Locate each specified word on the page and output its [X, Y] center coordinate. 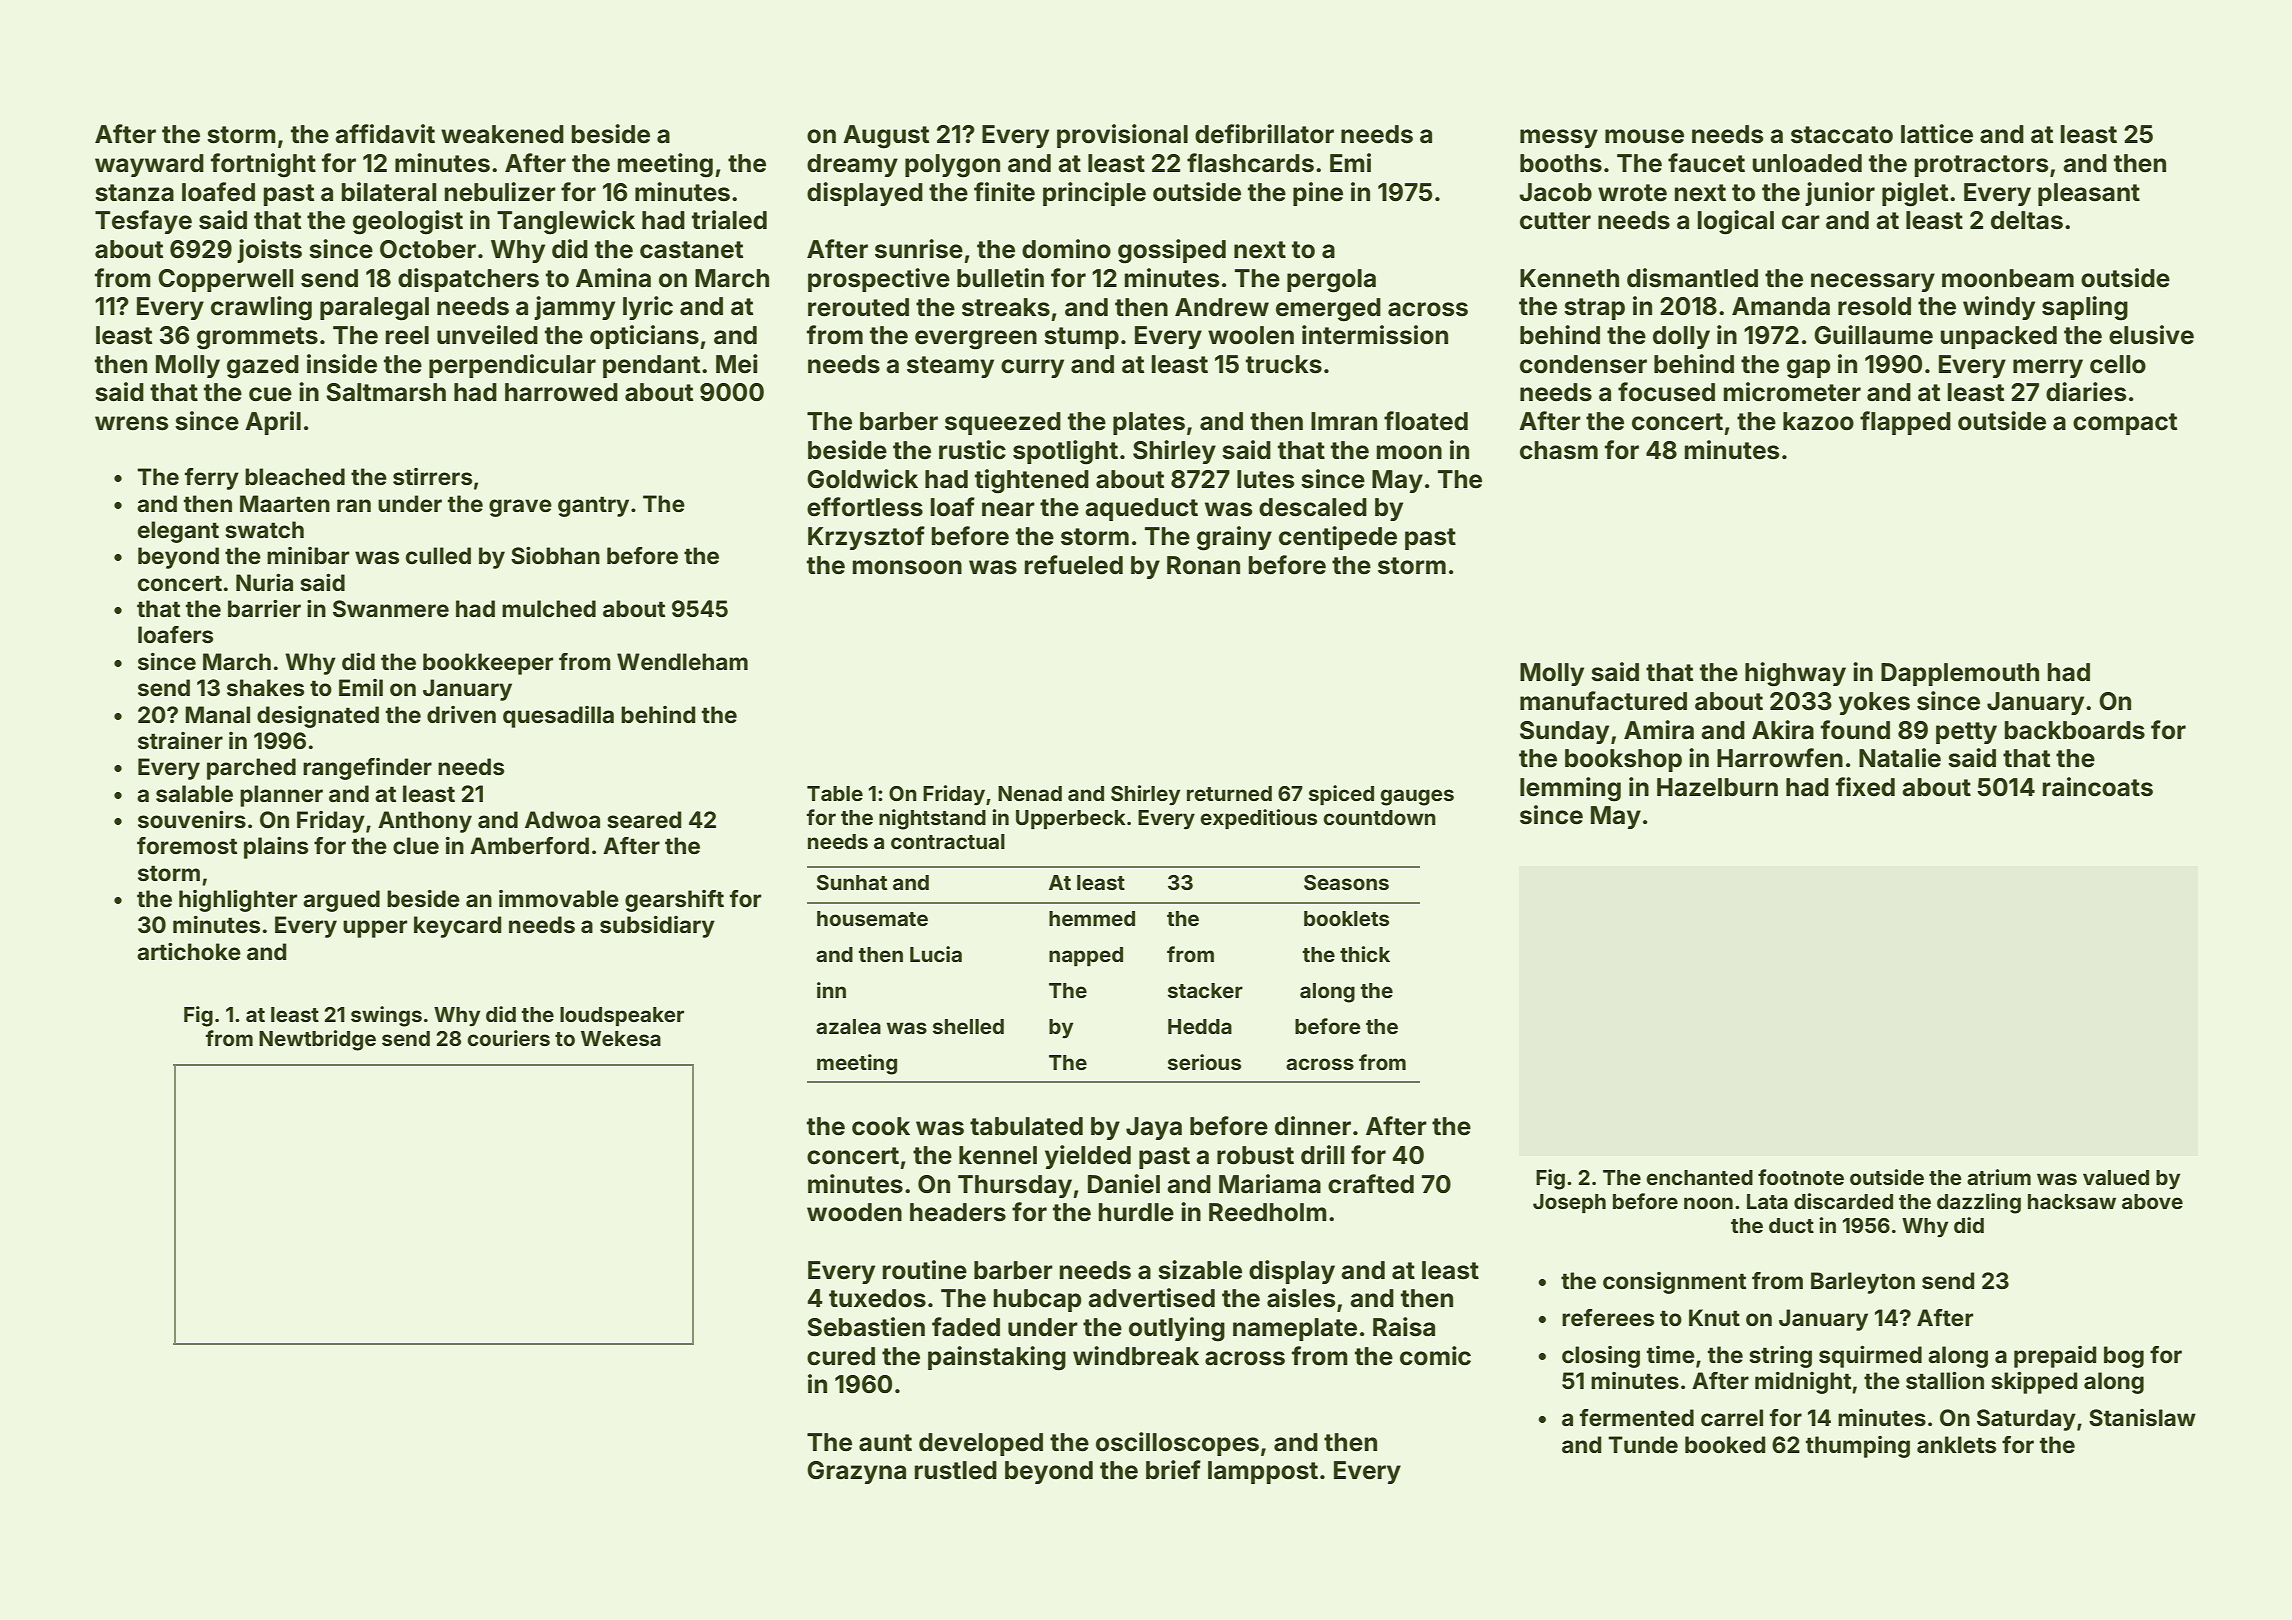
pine [1318, 194]
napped [1086, 956]
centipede [1338, 538]
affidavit [385, 134]
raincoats [2098, 787]
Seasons [1346, 882]
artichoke [189, 951]
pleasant [2089, 194]
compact [2125, 424]
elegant [178, 532]
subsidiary [657, 927]
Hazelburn [1717, 787]
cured [841, 1356]
